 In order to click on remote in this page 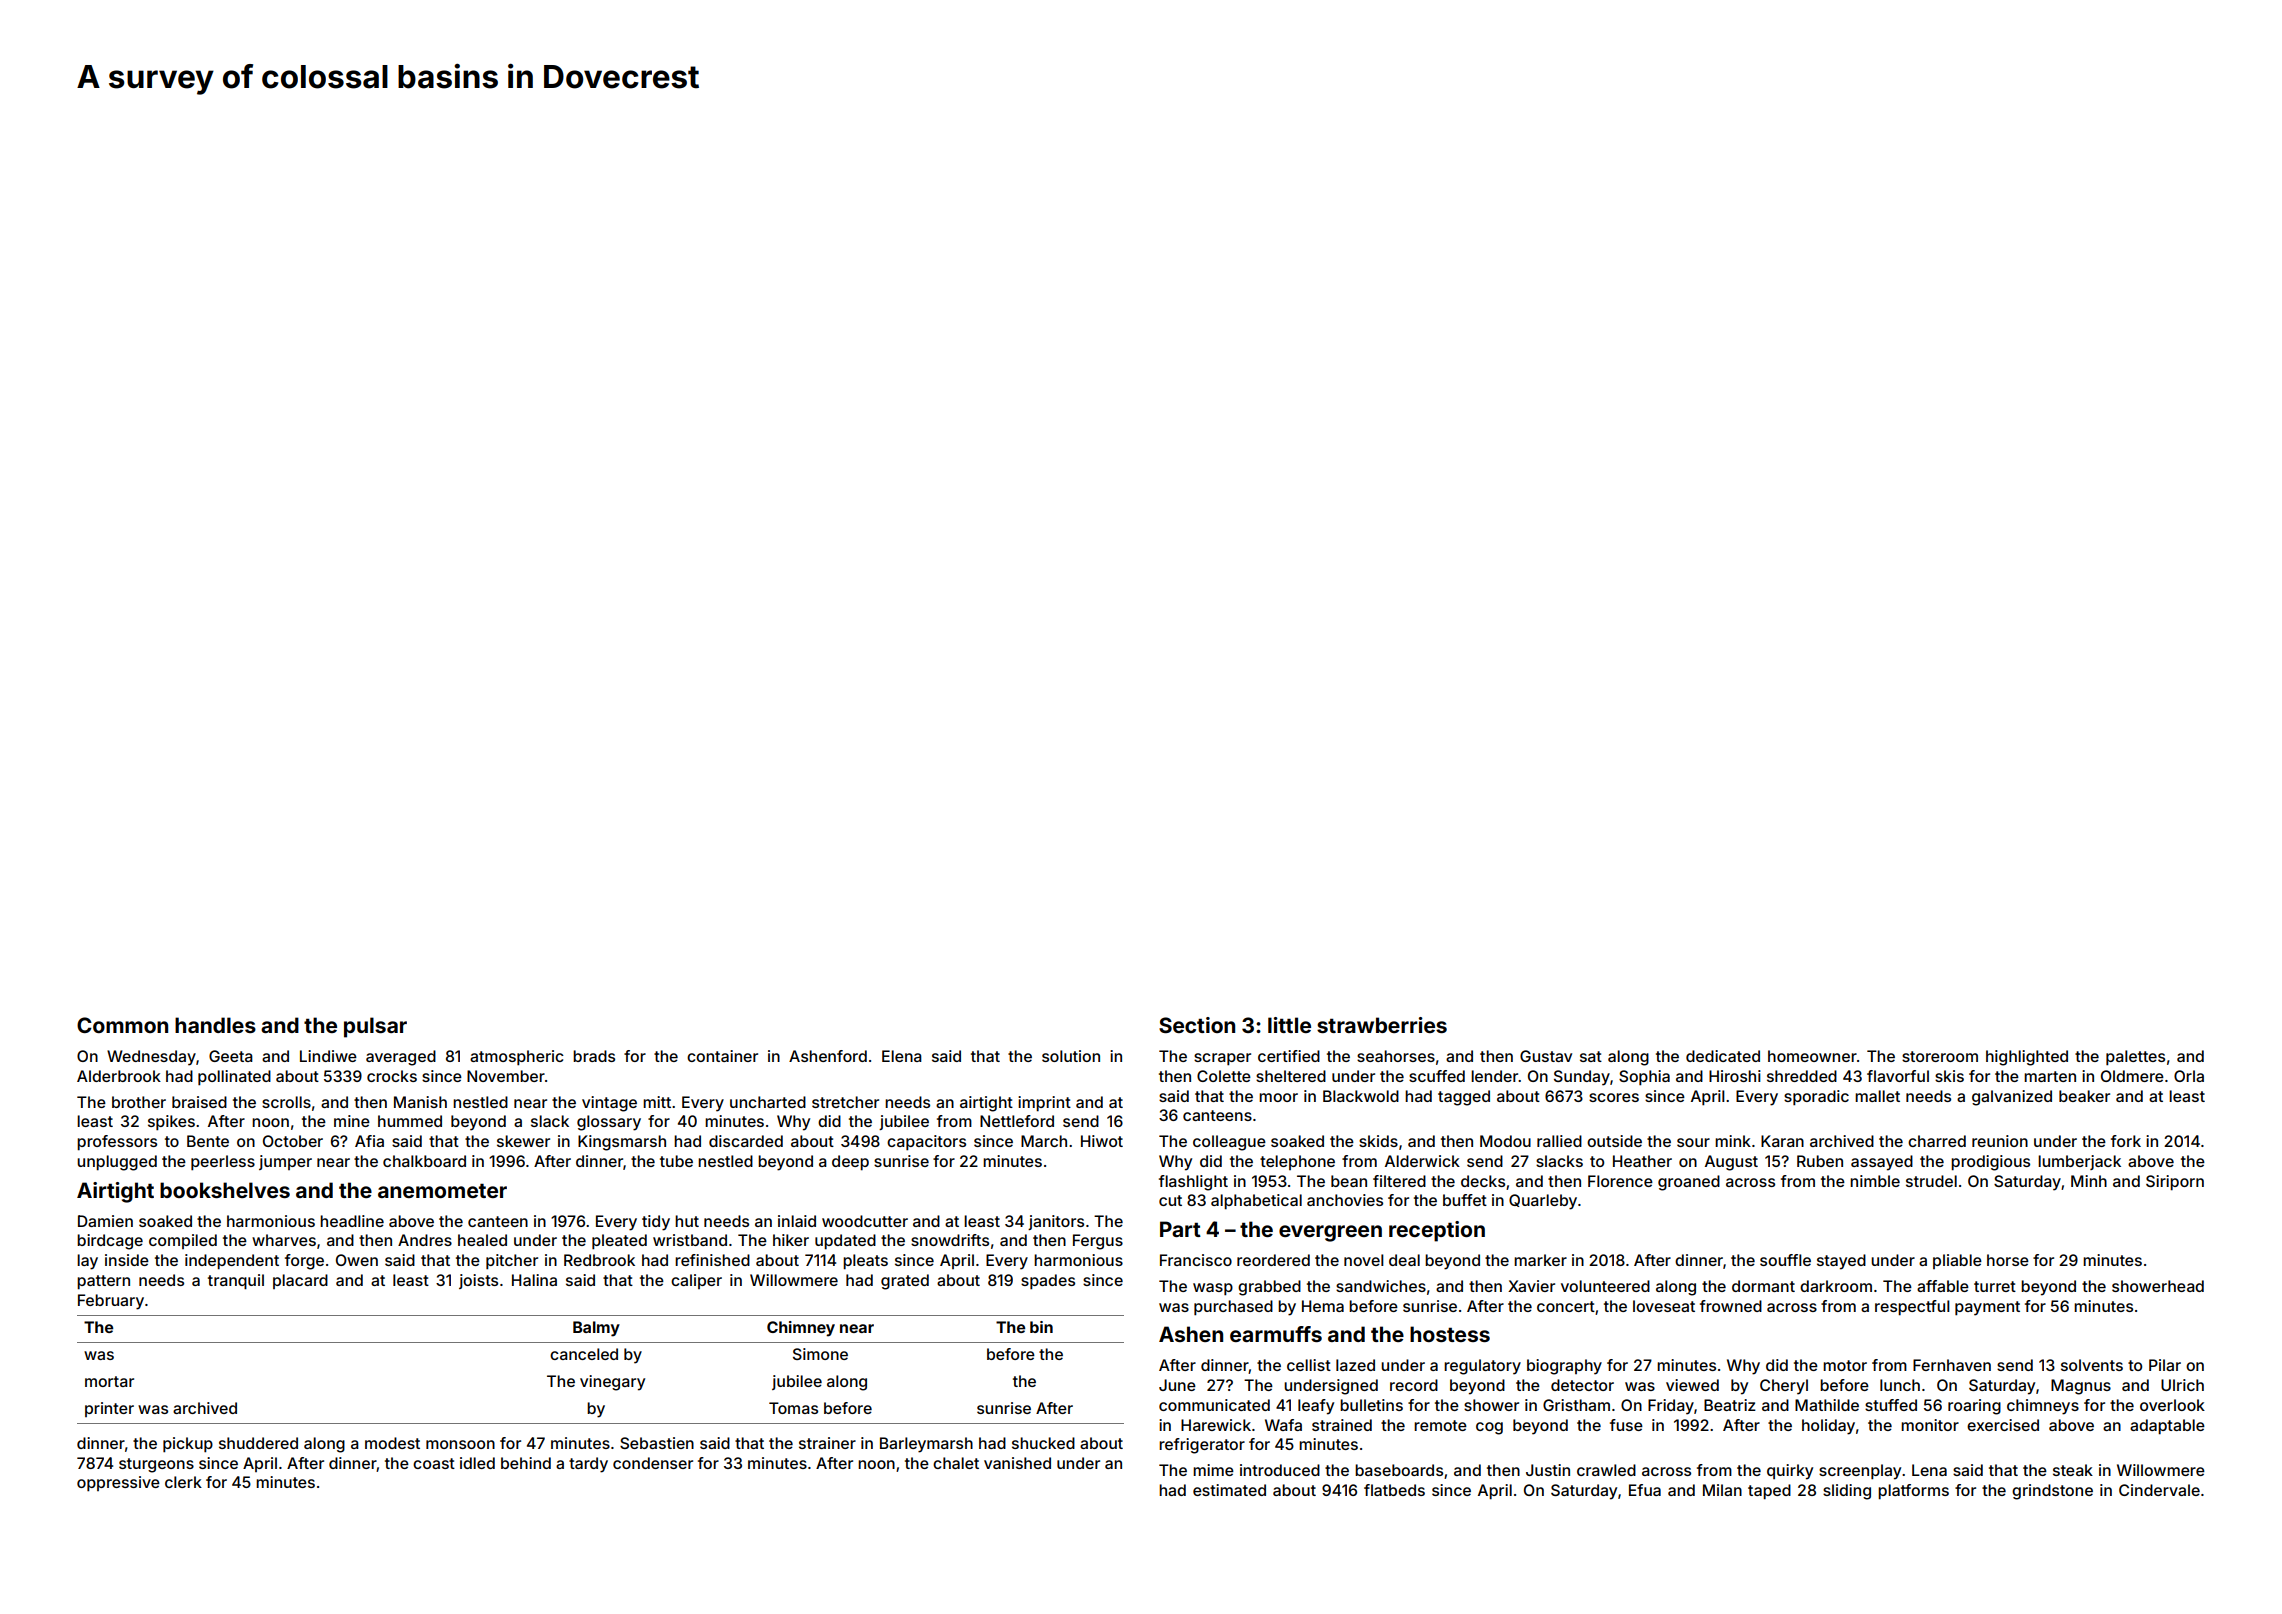, I will do `click(1440, 1425)`.
